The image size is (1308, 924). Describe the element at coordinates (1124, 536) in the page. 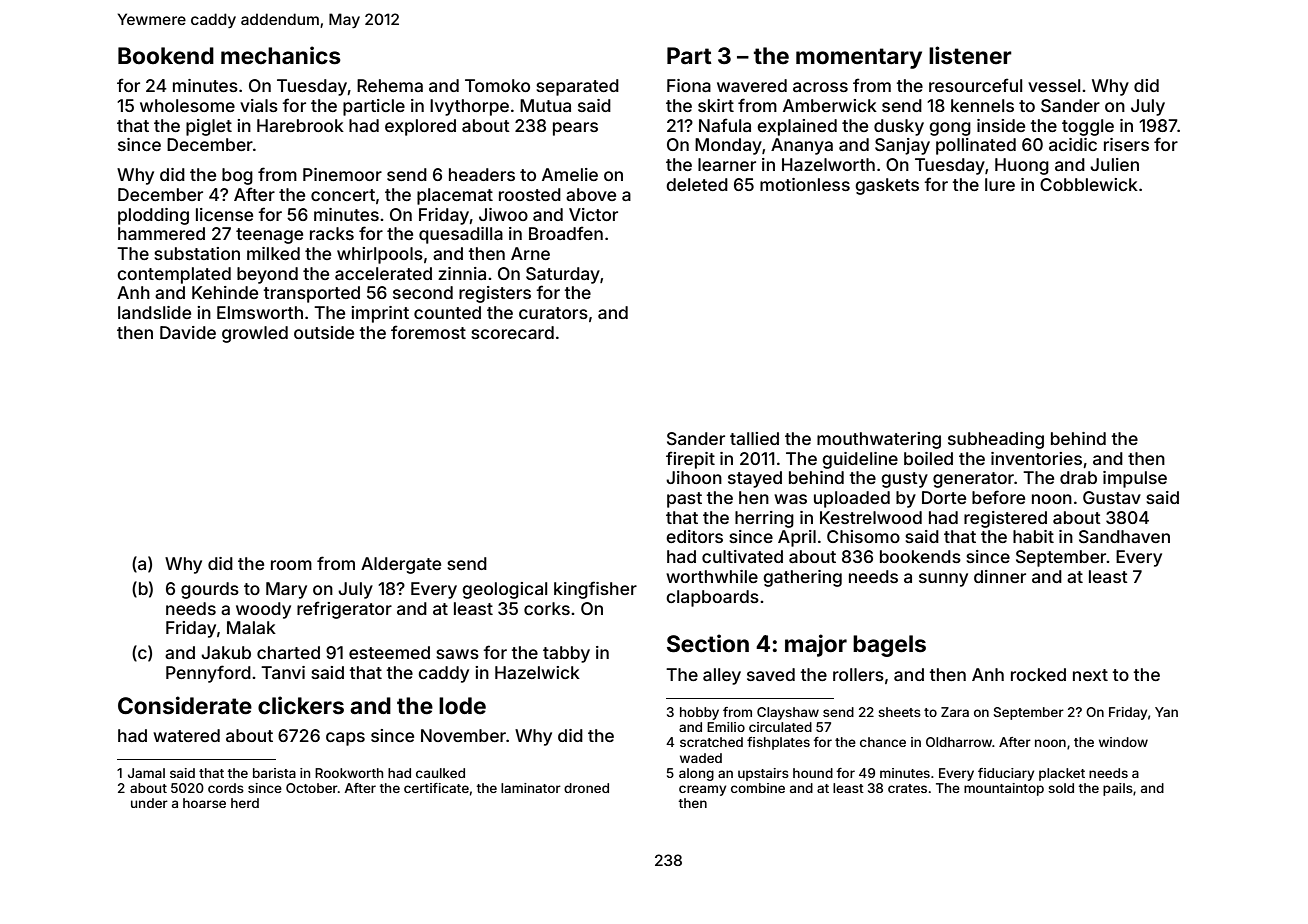

I see `Sandhaven` at that location.
